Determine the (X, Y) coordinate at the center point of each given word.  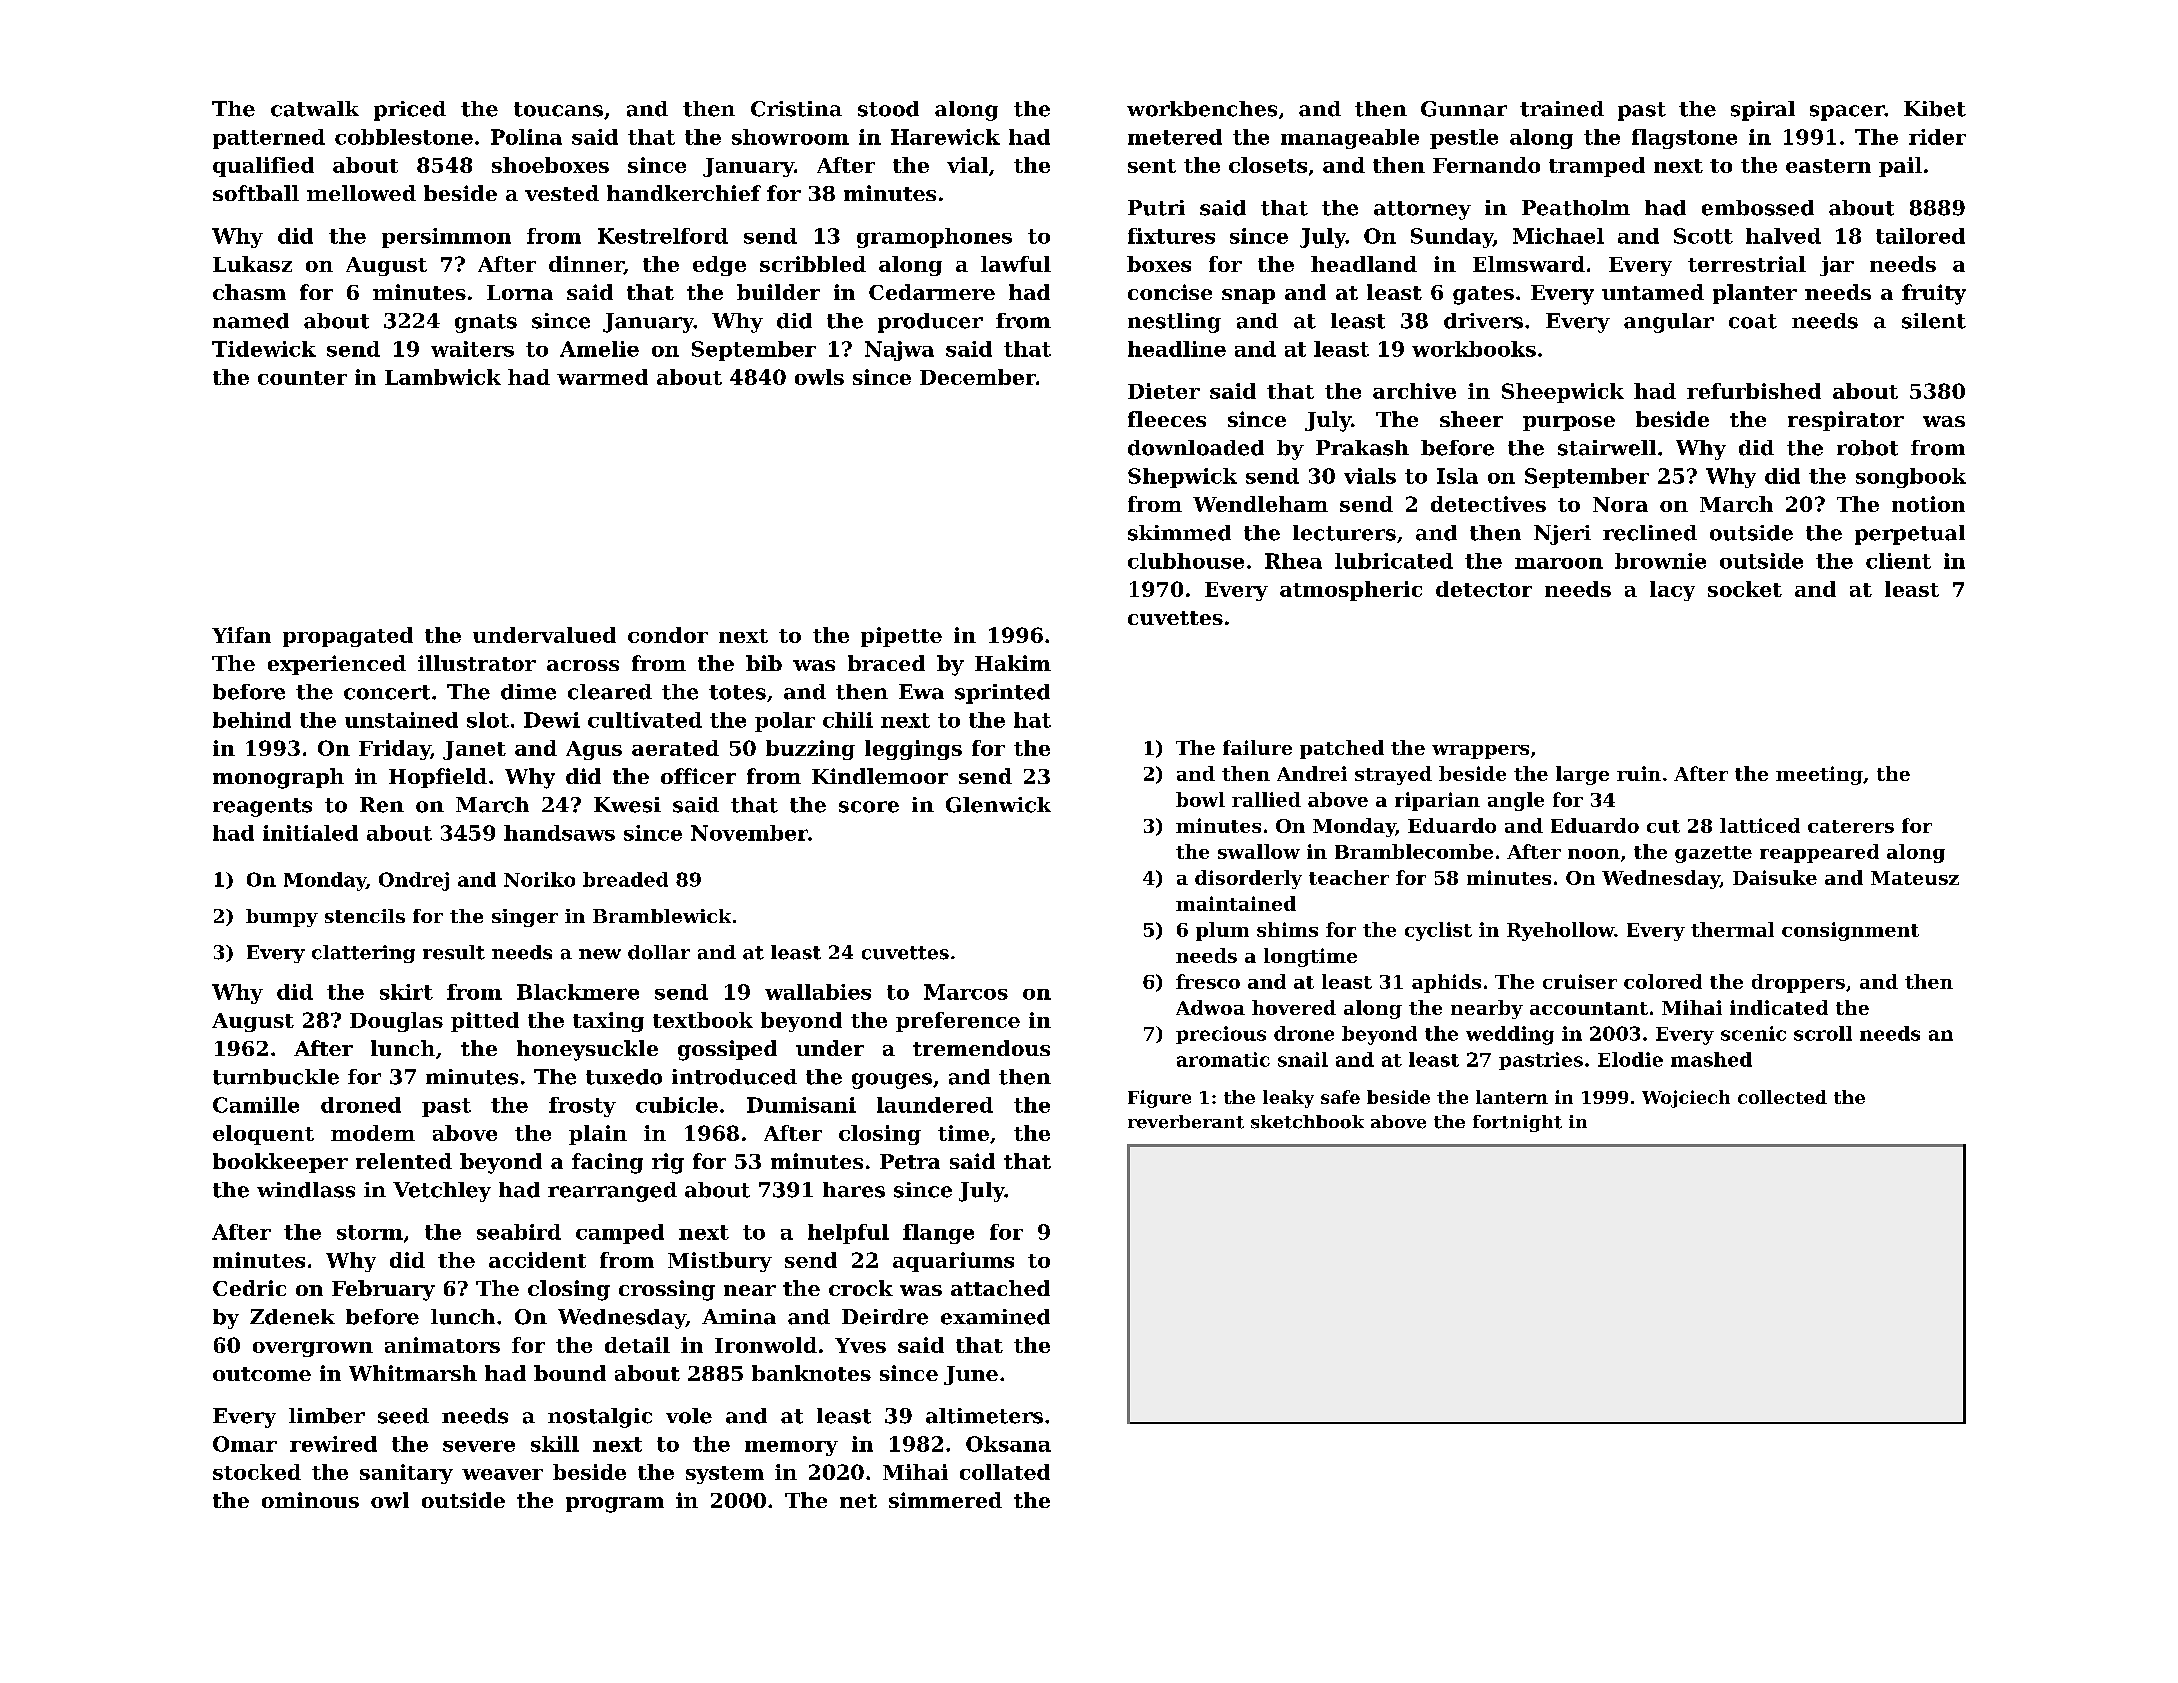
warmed (602, 377)
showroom (790, 137)
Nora (1620, 504)
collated (1005, 1472)
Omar (245, 1444)
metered (1175, 137)
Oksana (1008, 1444)
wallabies (818, 992)
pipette (901, 637)
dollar (659, 952)
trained (1562, 109)
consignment (1850, 931)
